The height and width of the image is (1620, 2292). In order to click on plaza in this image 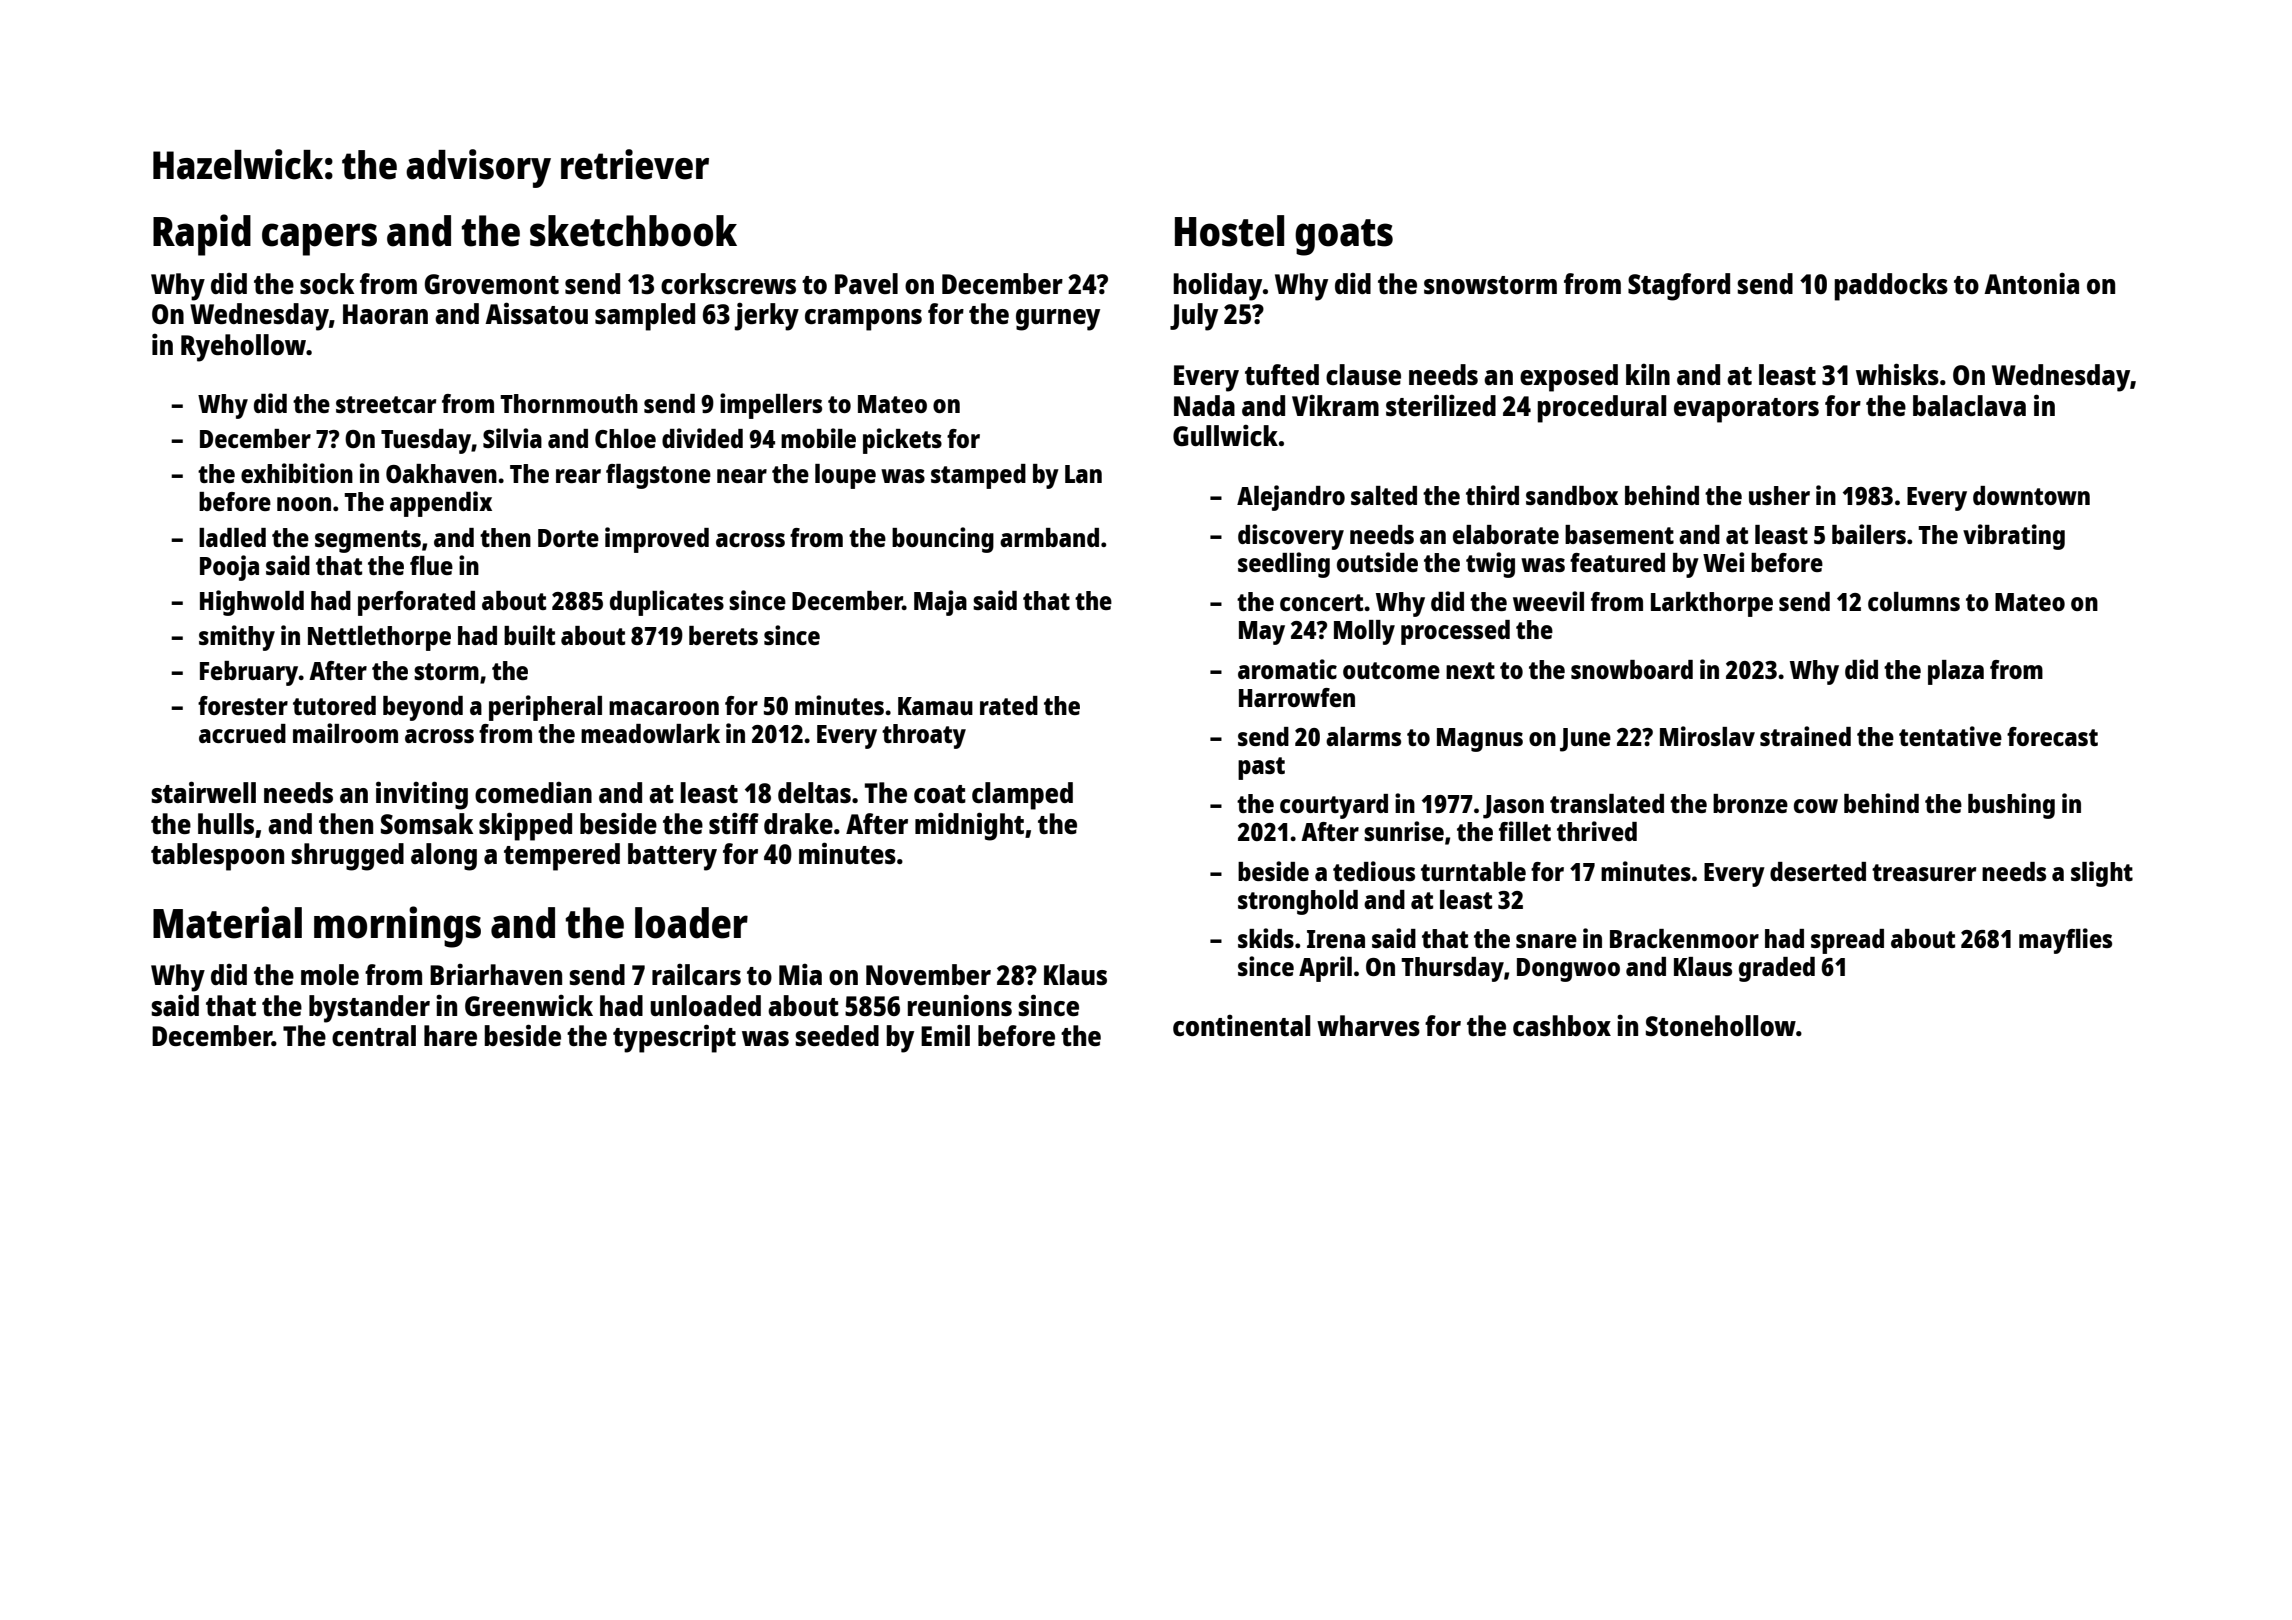, I will do `click(1956, 672)`.
